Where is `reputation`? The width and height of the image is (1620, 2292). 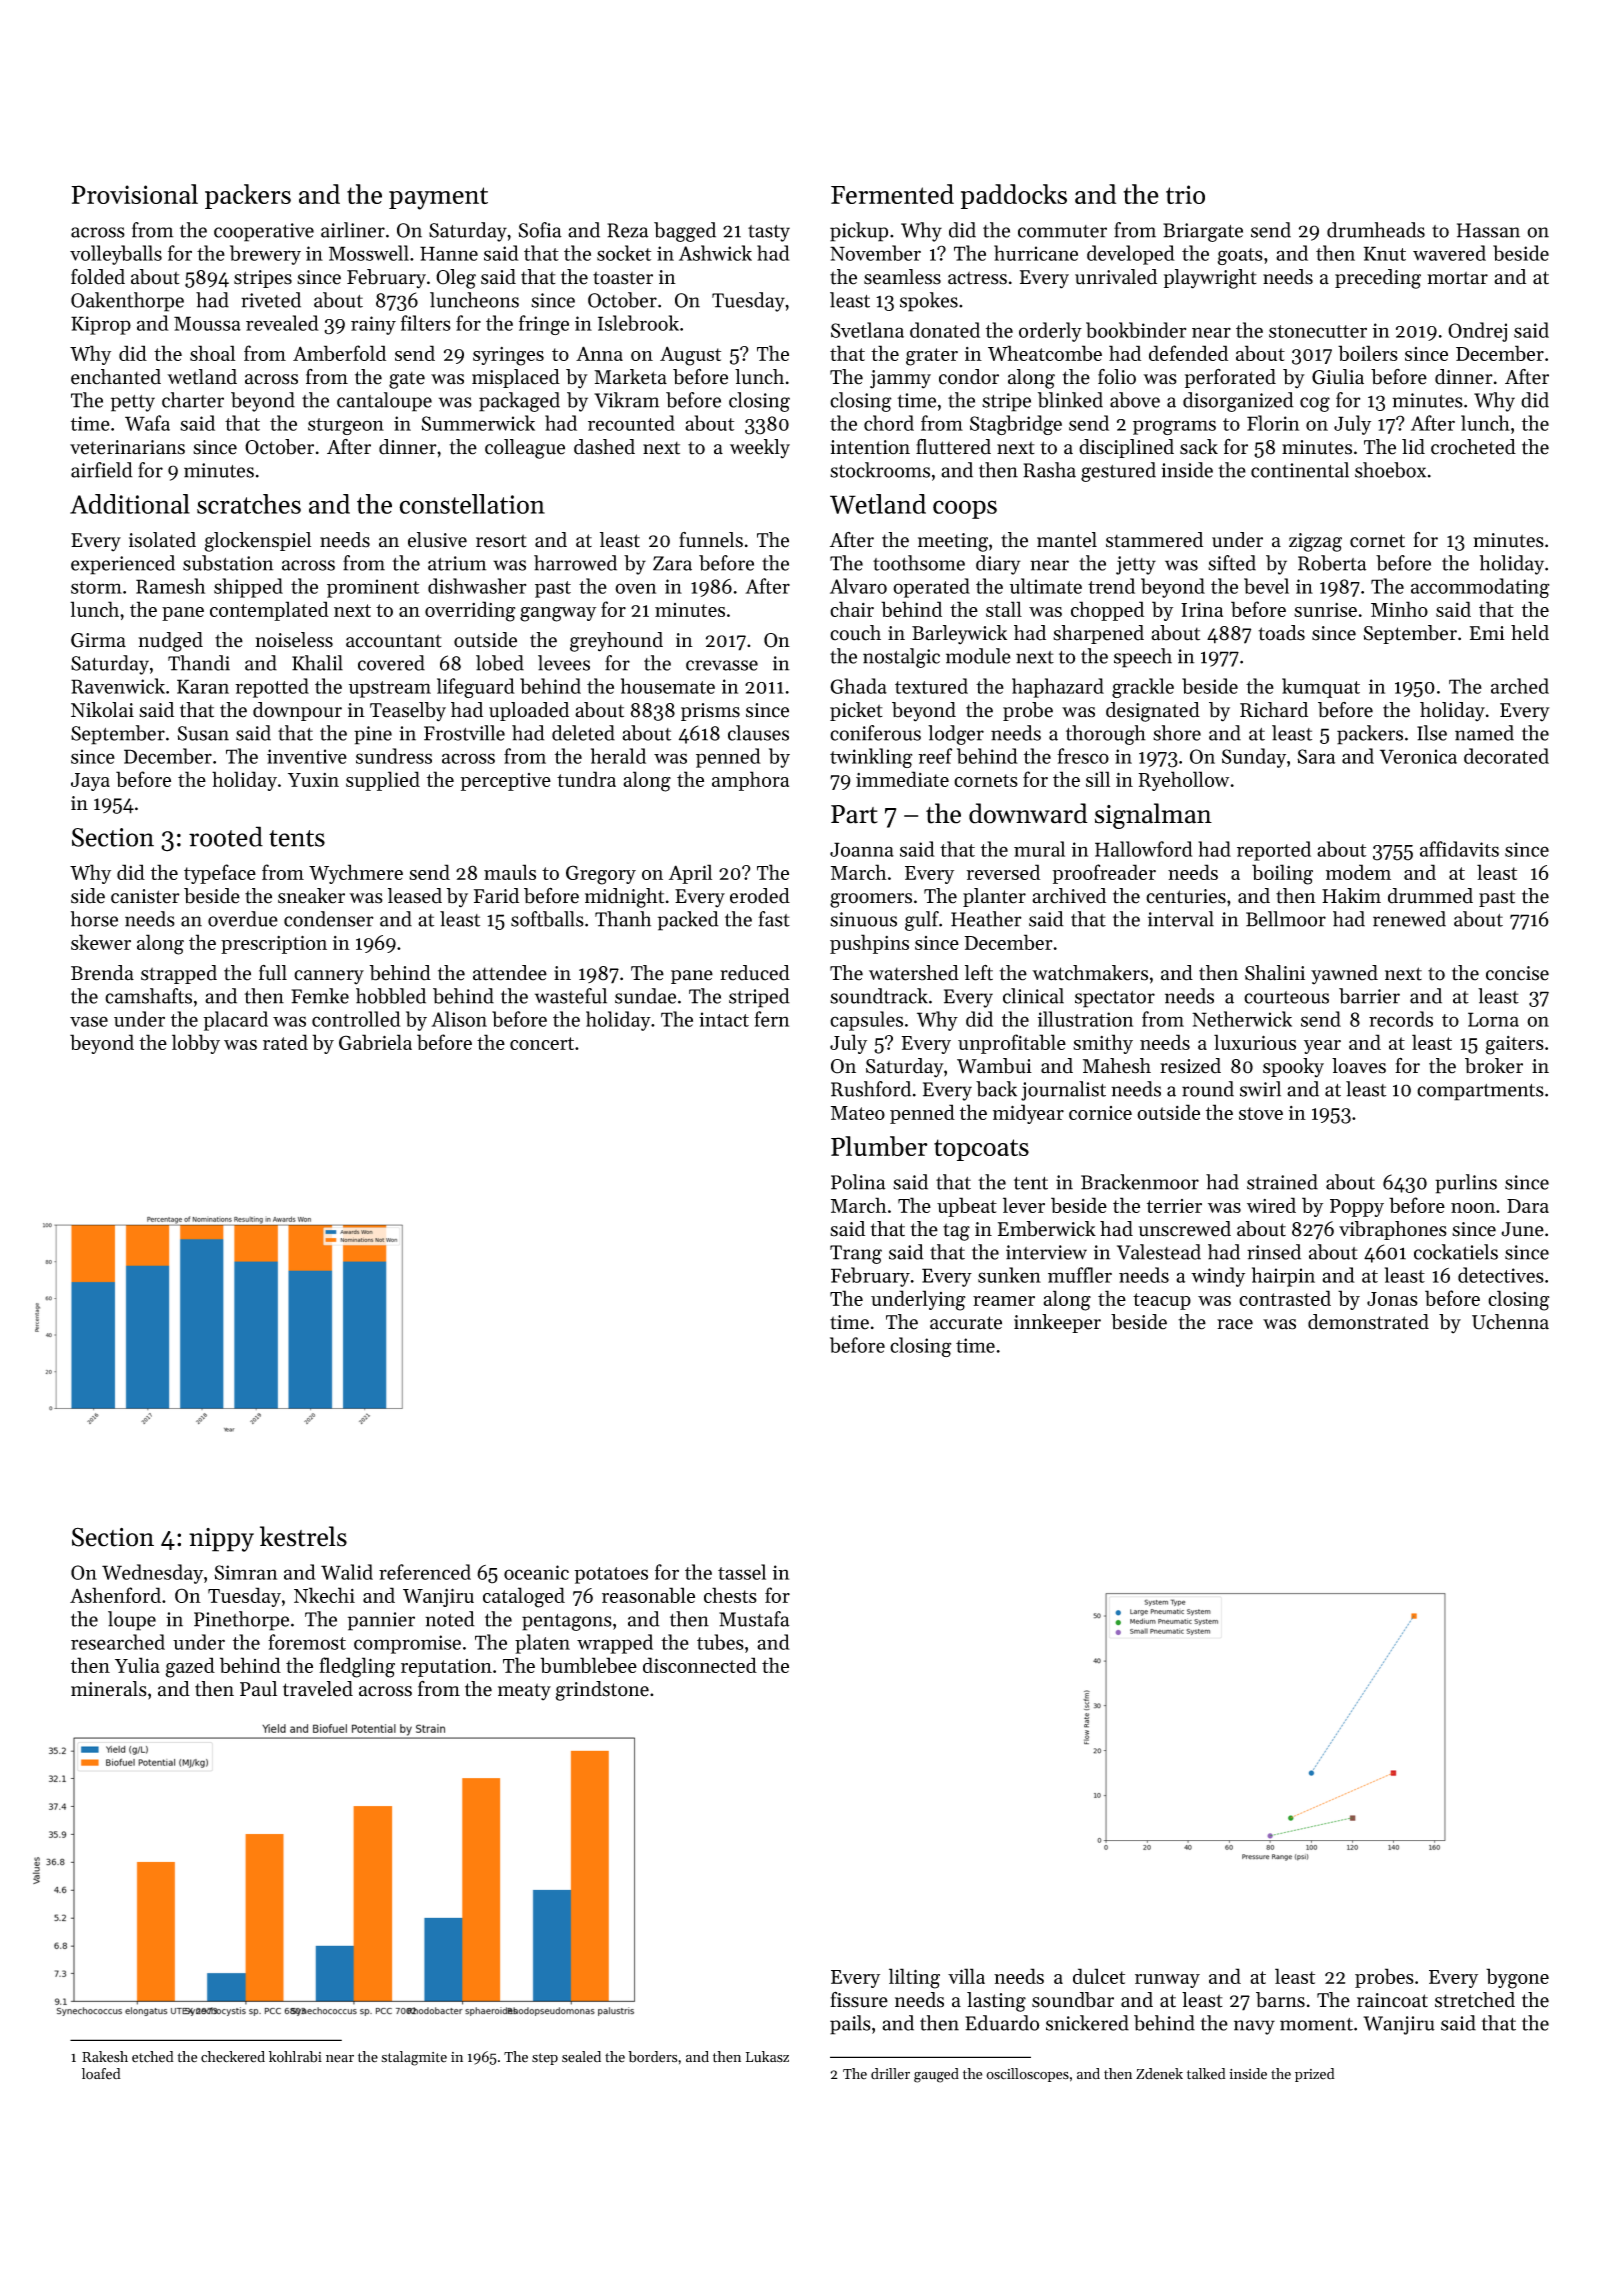 reputation is located at coordinates (446, 1668).
